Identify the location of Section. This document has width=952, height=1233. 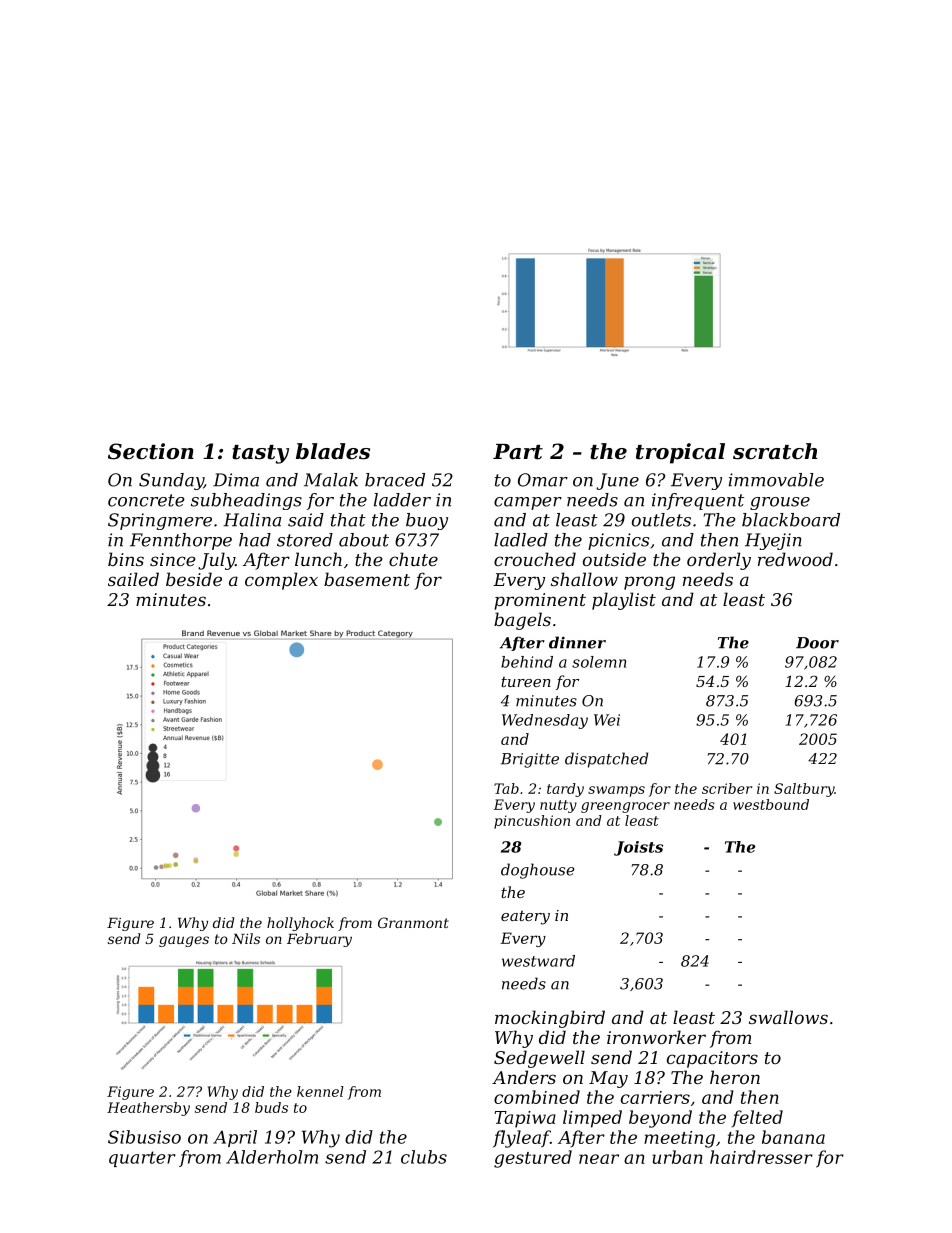
(151, 451).
